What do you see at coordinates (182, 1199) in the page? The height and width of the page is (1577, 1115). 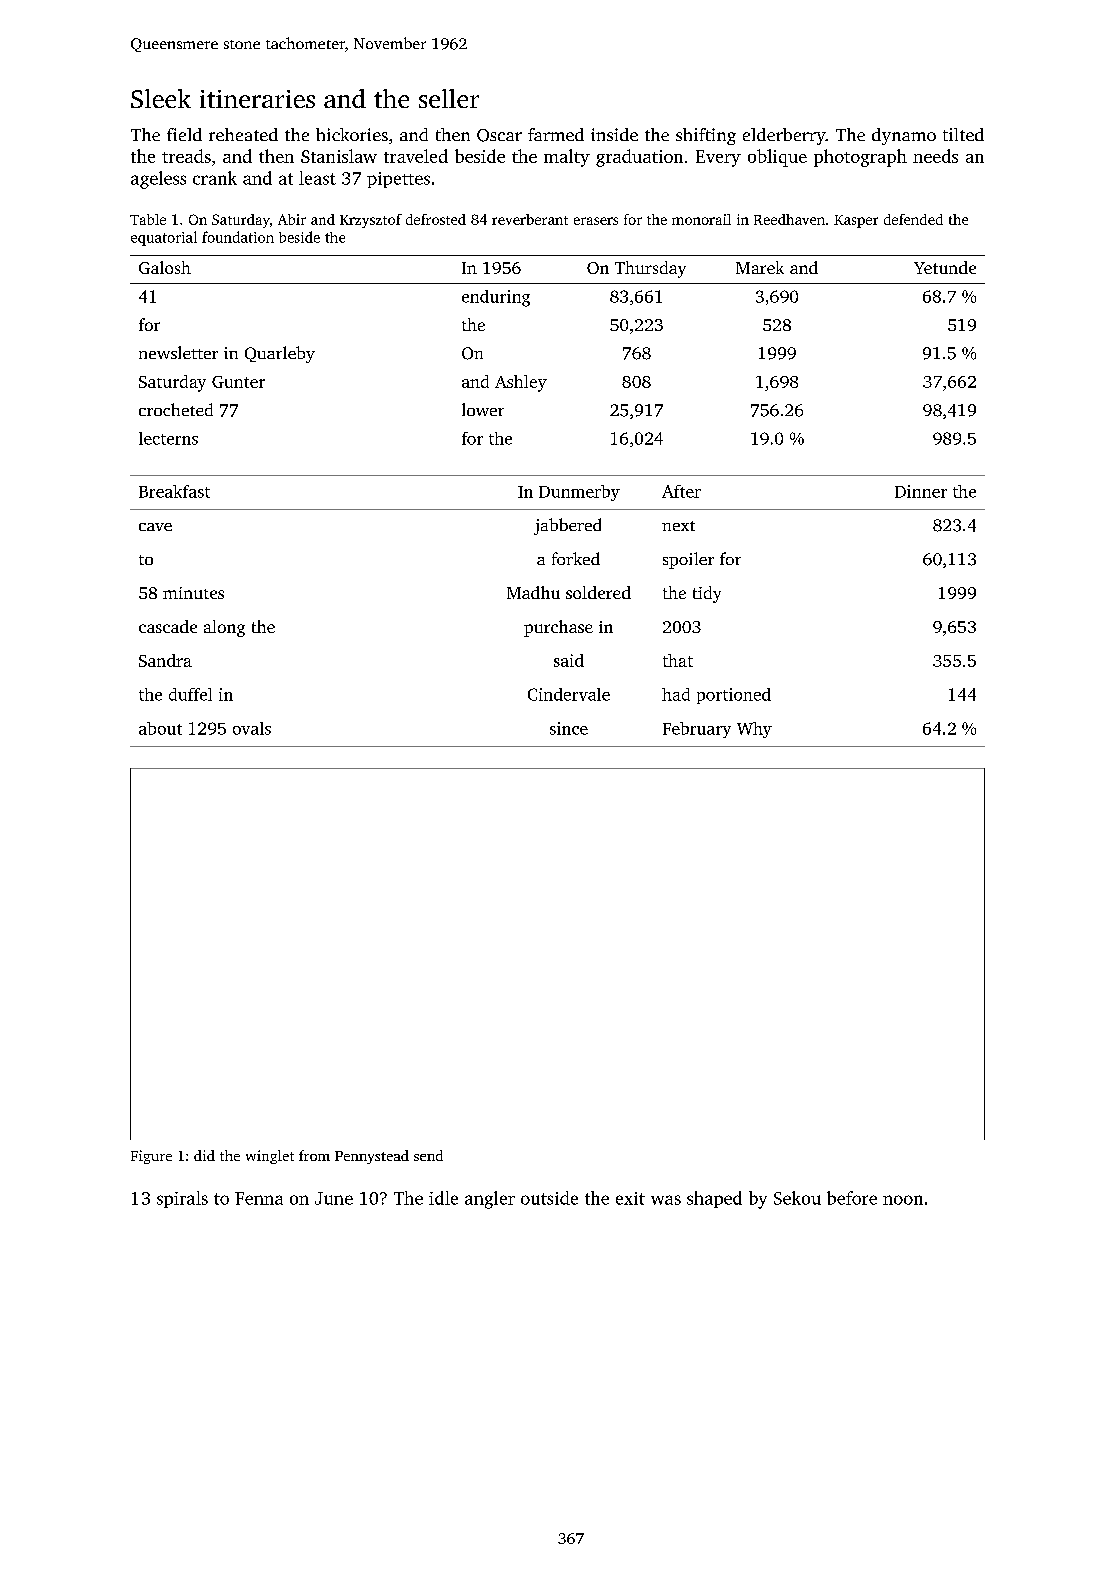 I see `spirals` at bounding box center [182, 1199].
